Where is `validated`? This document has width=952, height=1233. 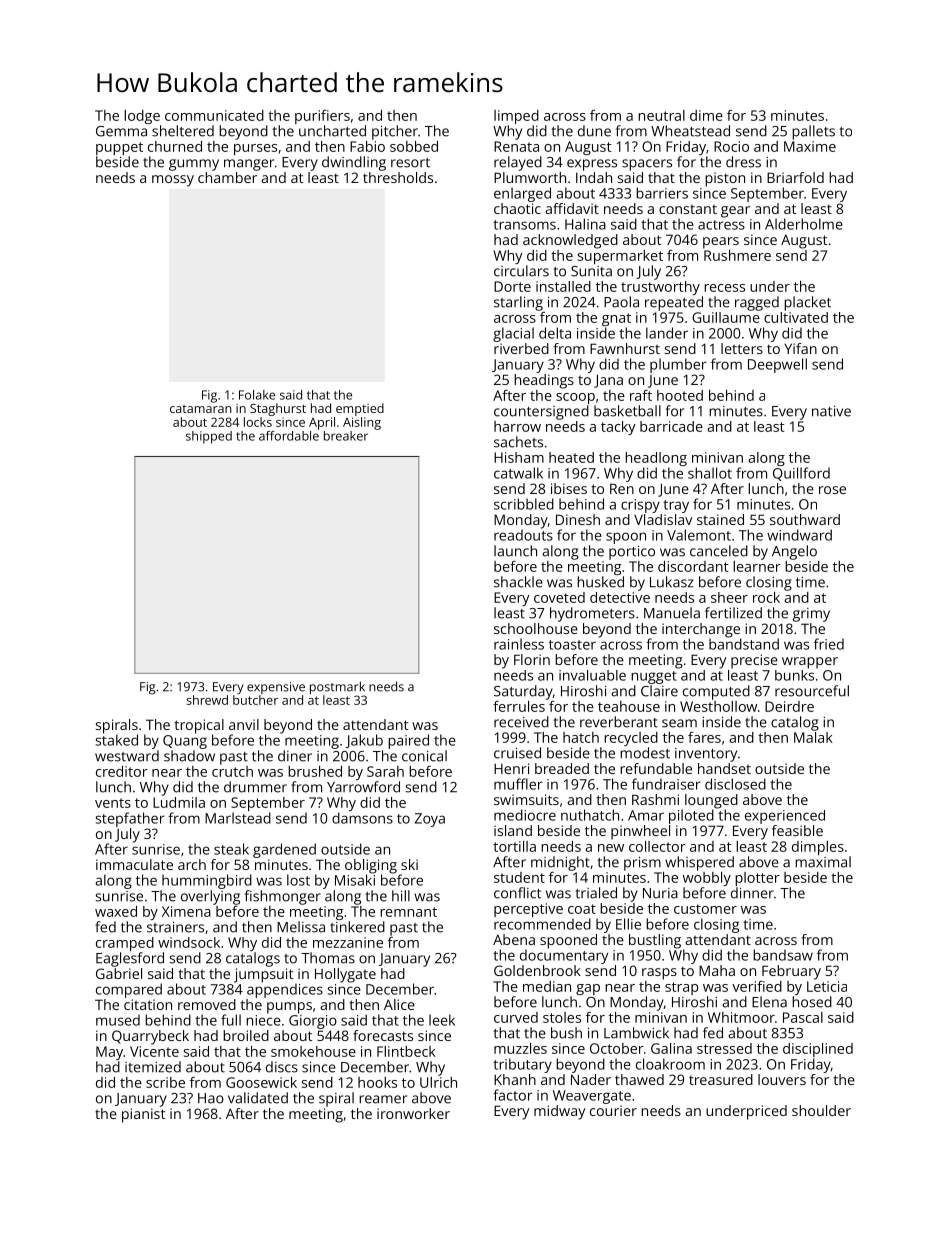
validated is located at coordinates (258, 1098).
